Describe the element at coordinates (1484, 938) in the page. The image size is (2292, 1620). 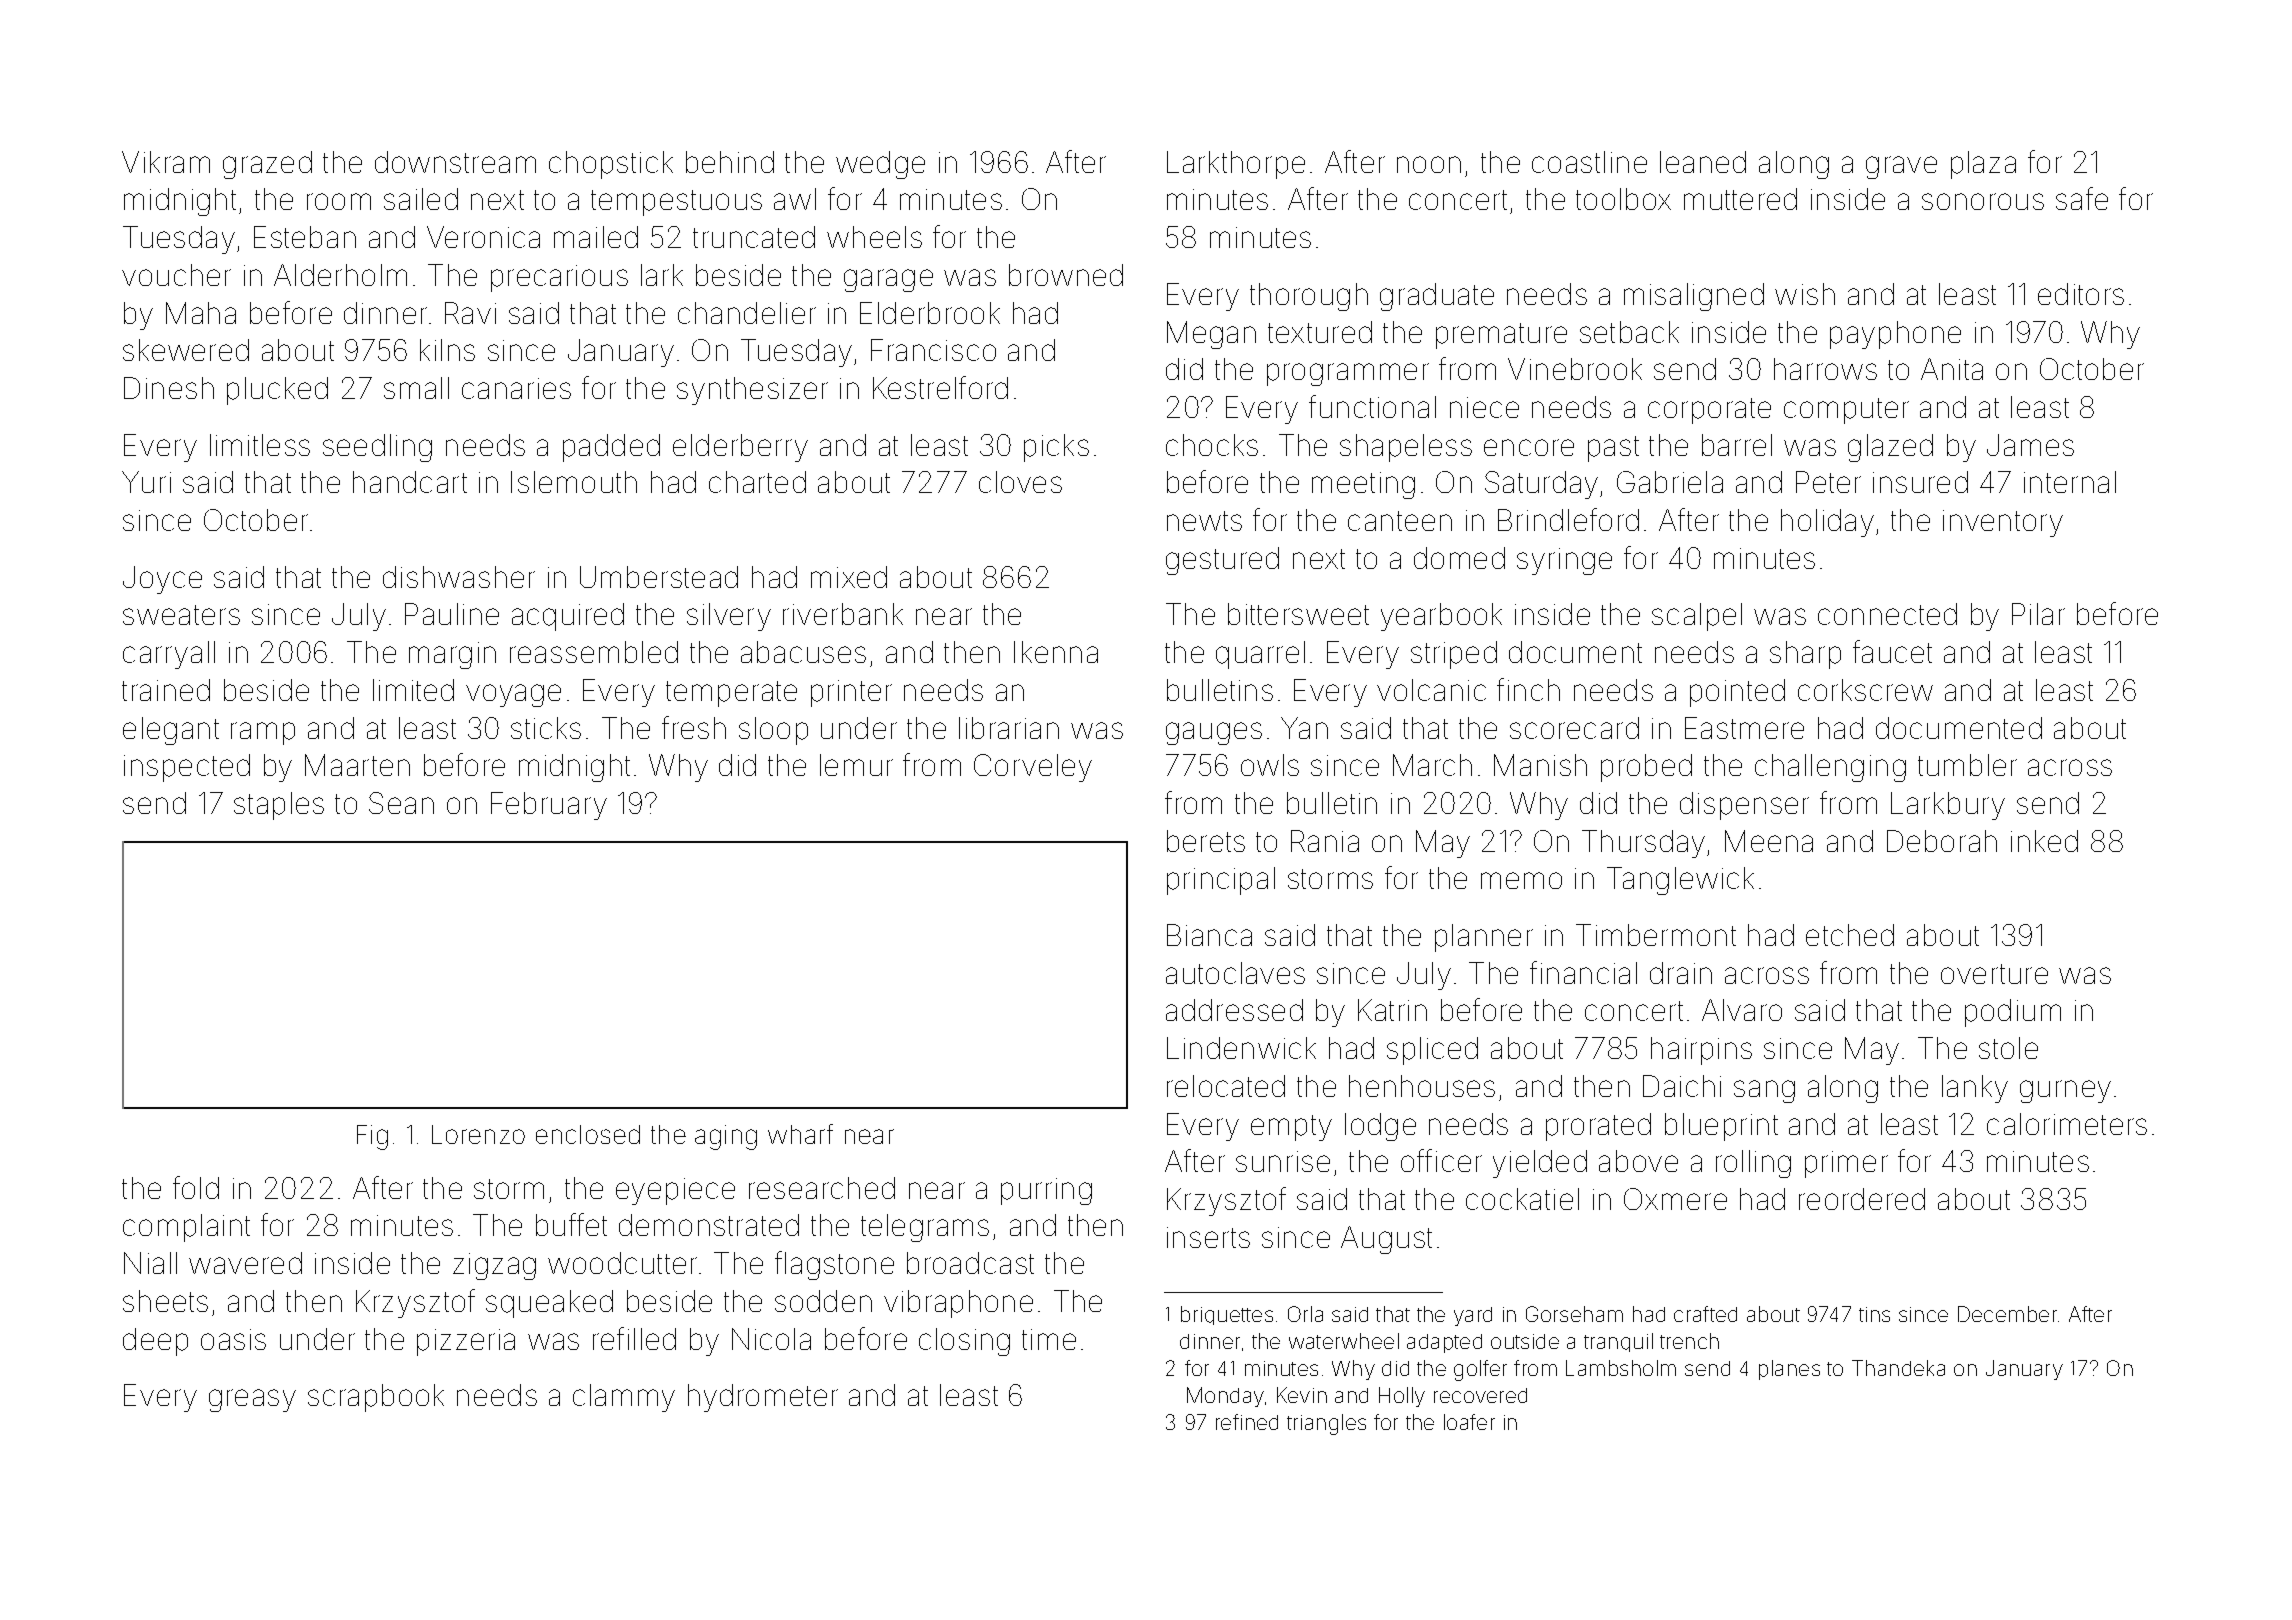
I see `planner` at that location.
